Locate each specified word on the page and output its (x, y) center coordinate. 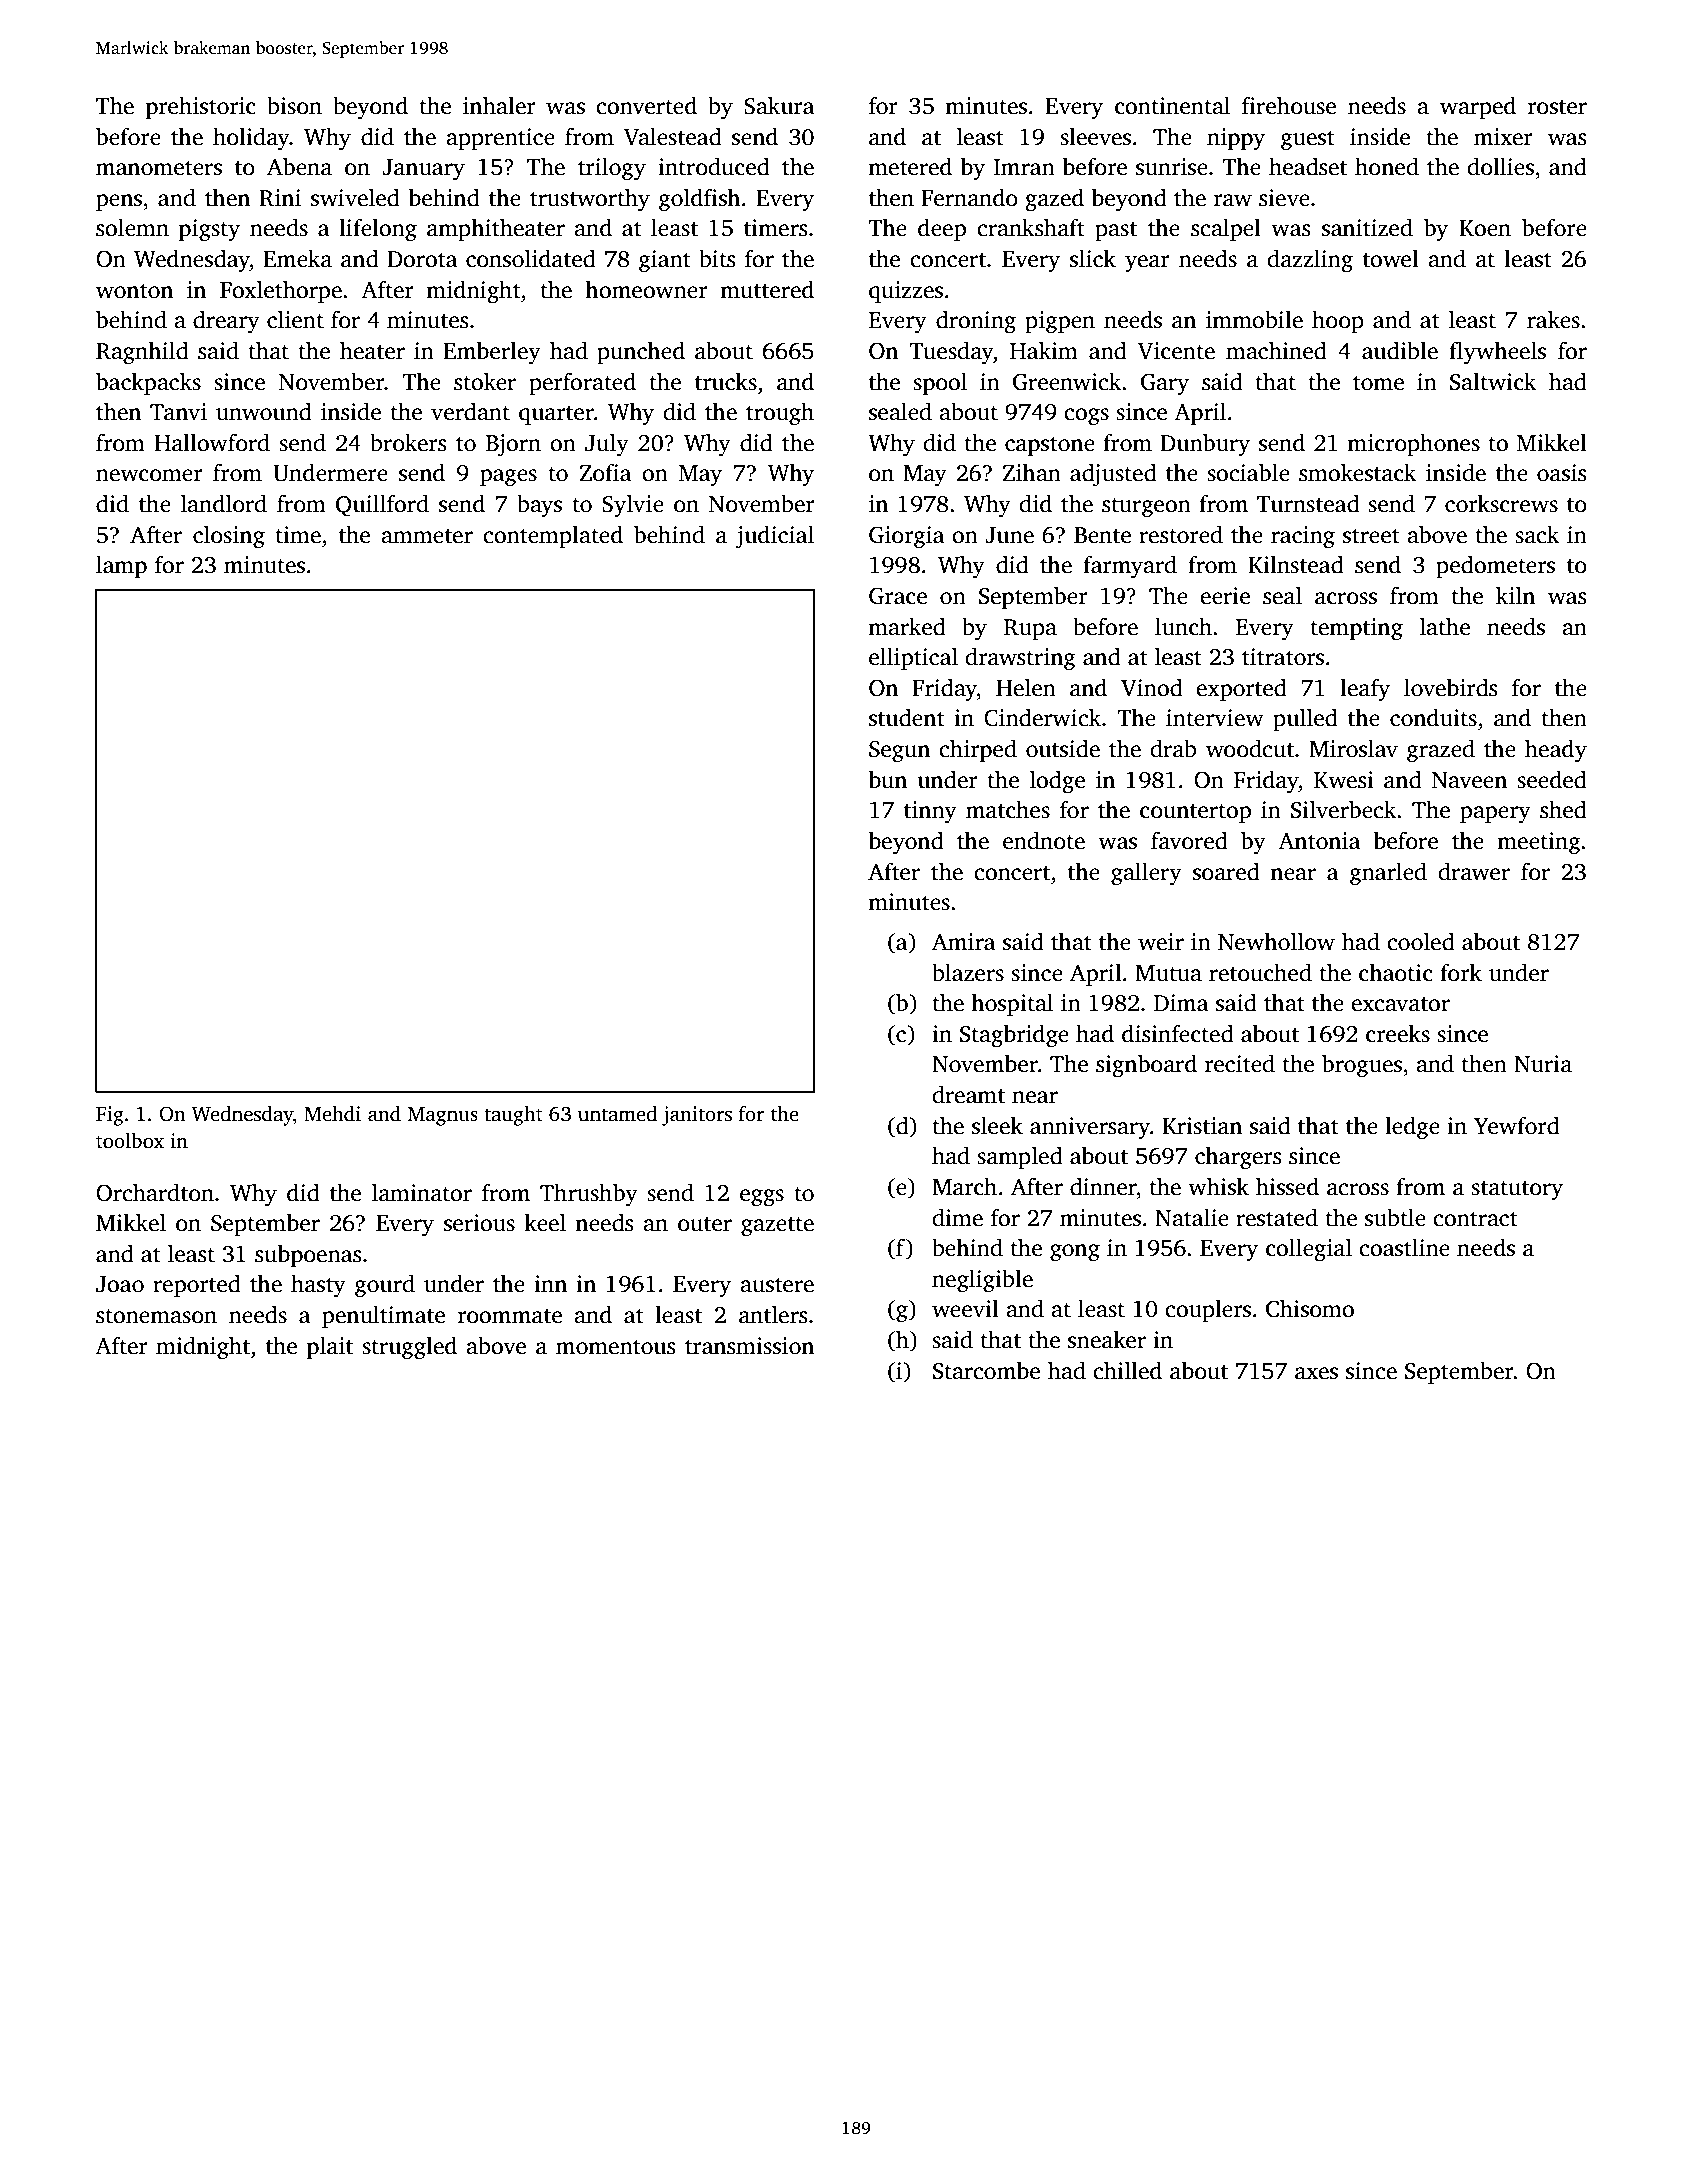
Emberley (492, 353)
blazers (968, 972)
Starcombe (986, 1370)
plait (330, 1347)
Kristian (1202, 1126)
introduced (714, 166)
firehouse (1289, 105)
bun (888, 779)
